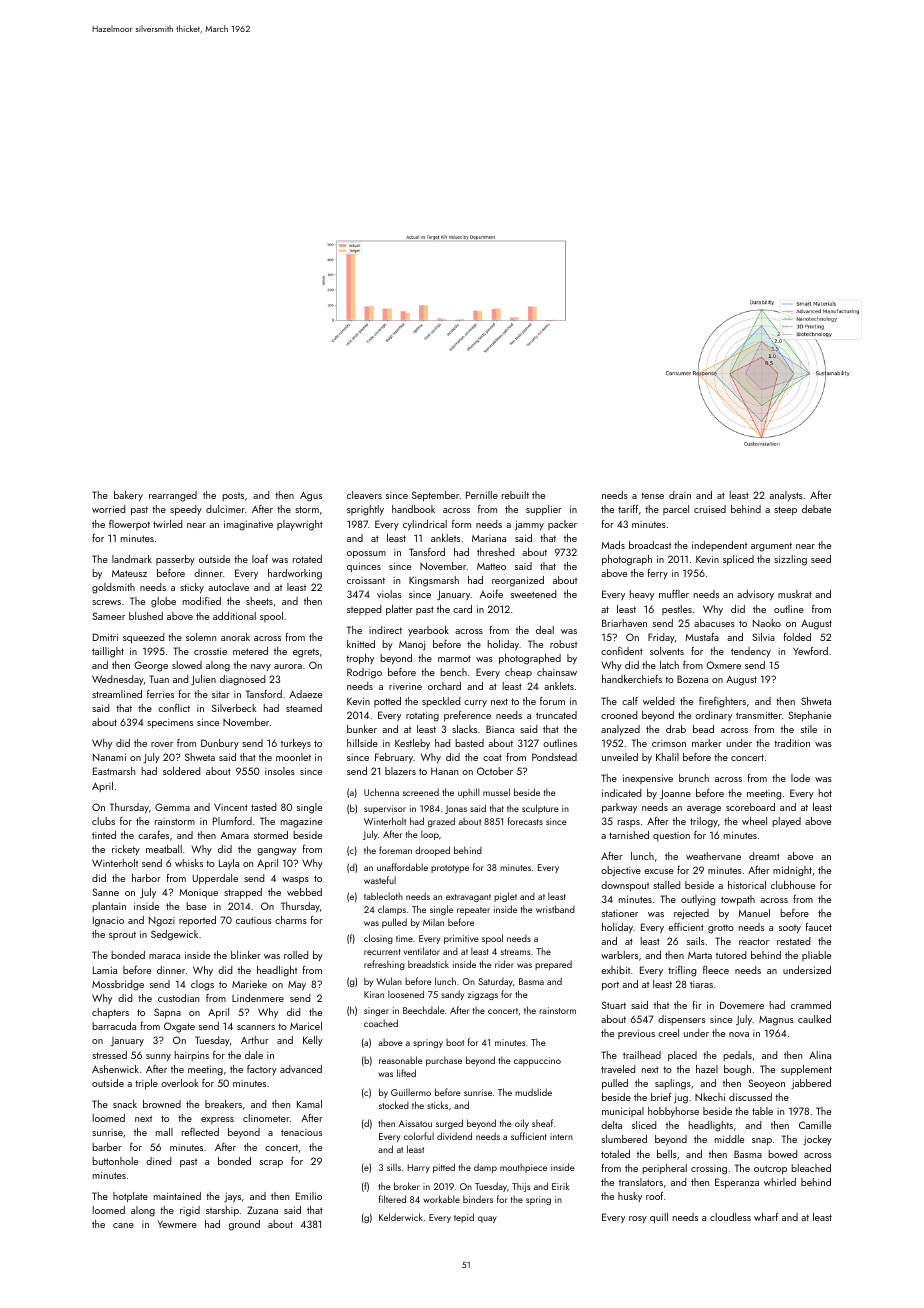  I want to click on Oxgate, so click(179, 1027).
